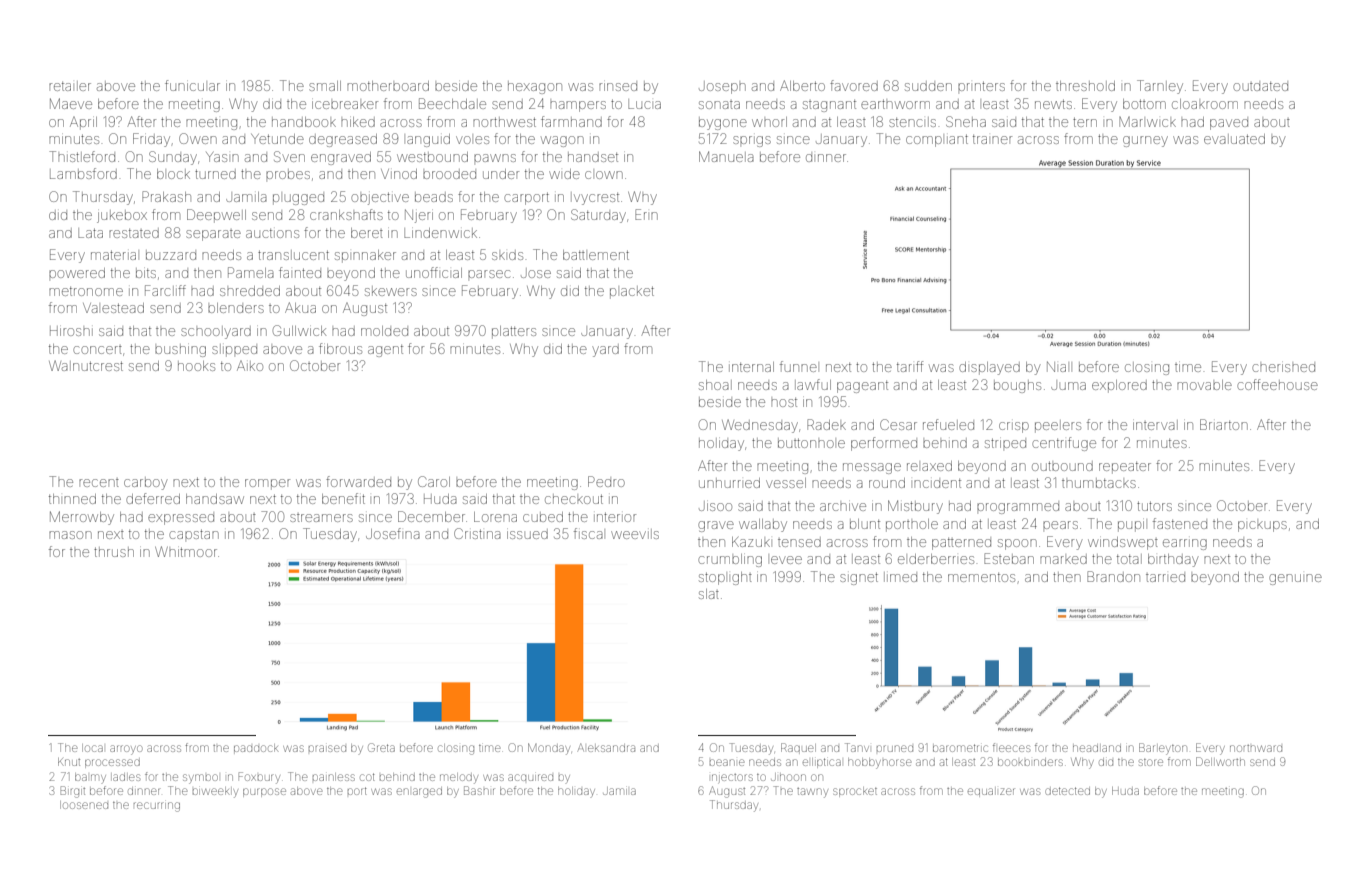 Image resolution: width=1372 pixels, height=887 pixels. What do you see at coordinates (1011, 747) in the screenshot?
I see `fleeces` at bounding box center [1011, 747].
